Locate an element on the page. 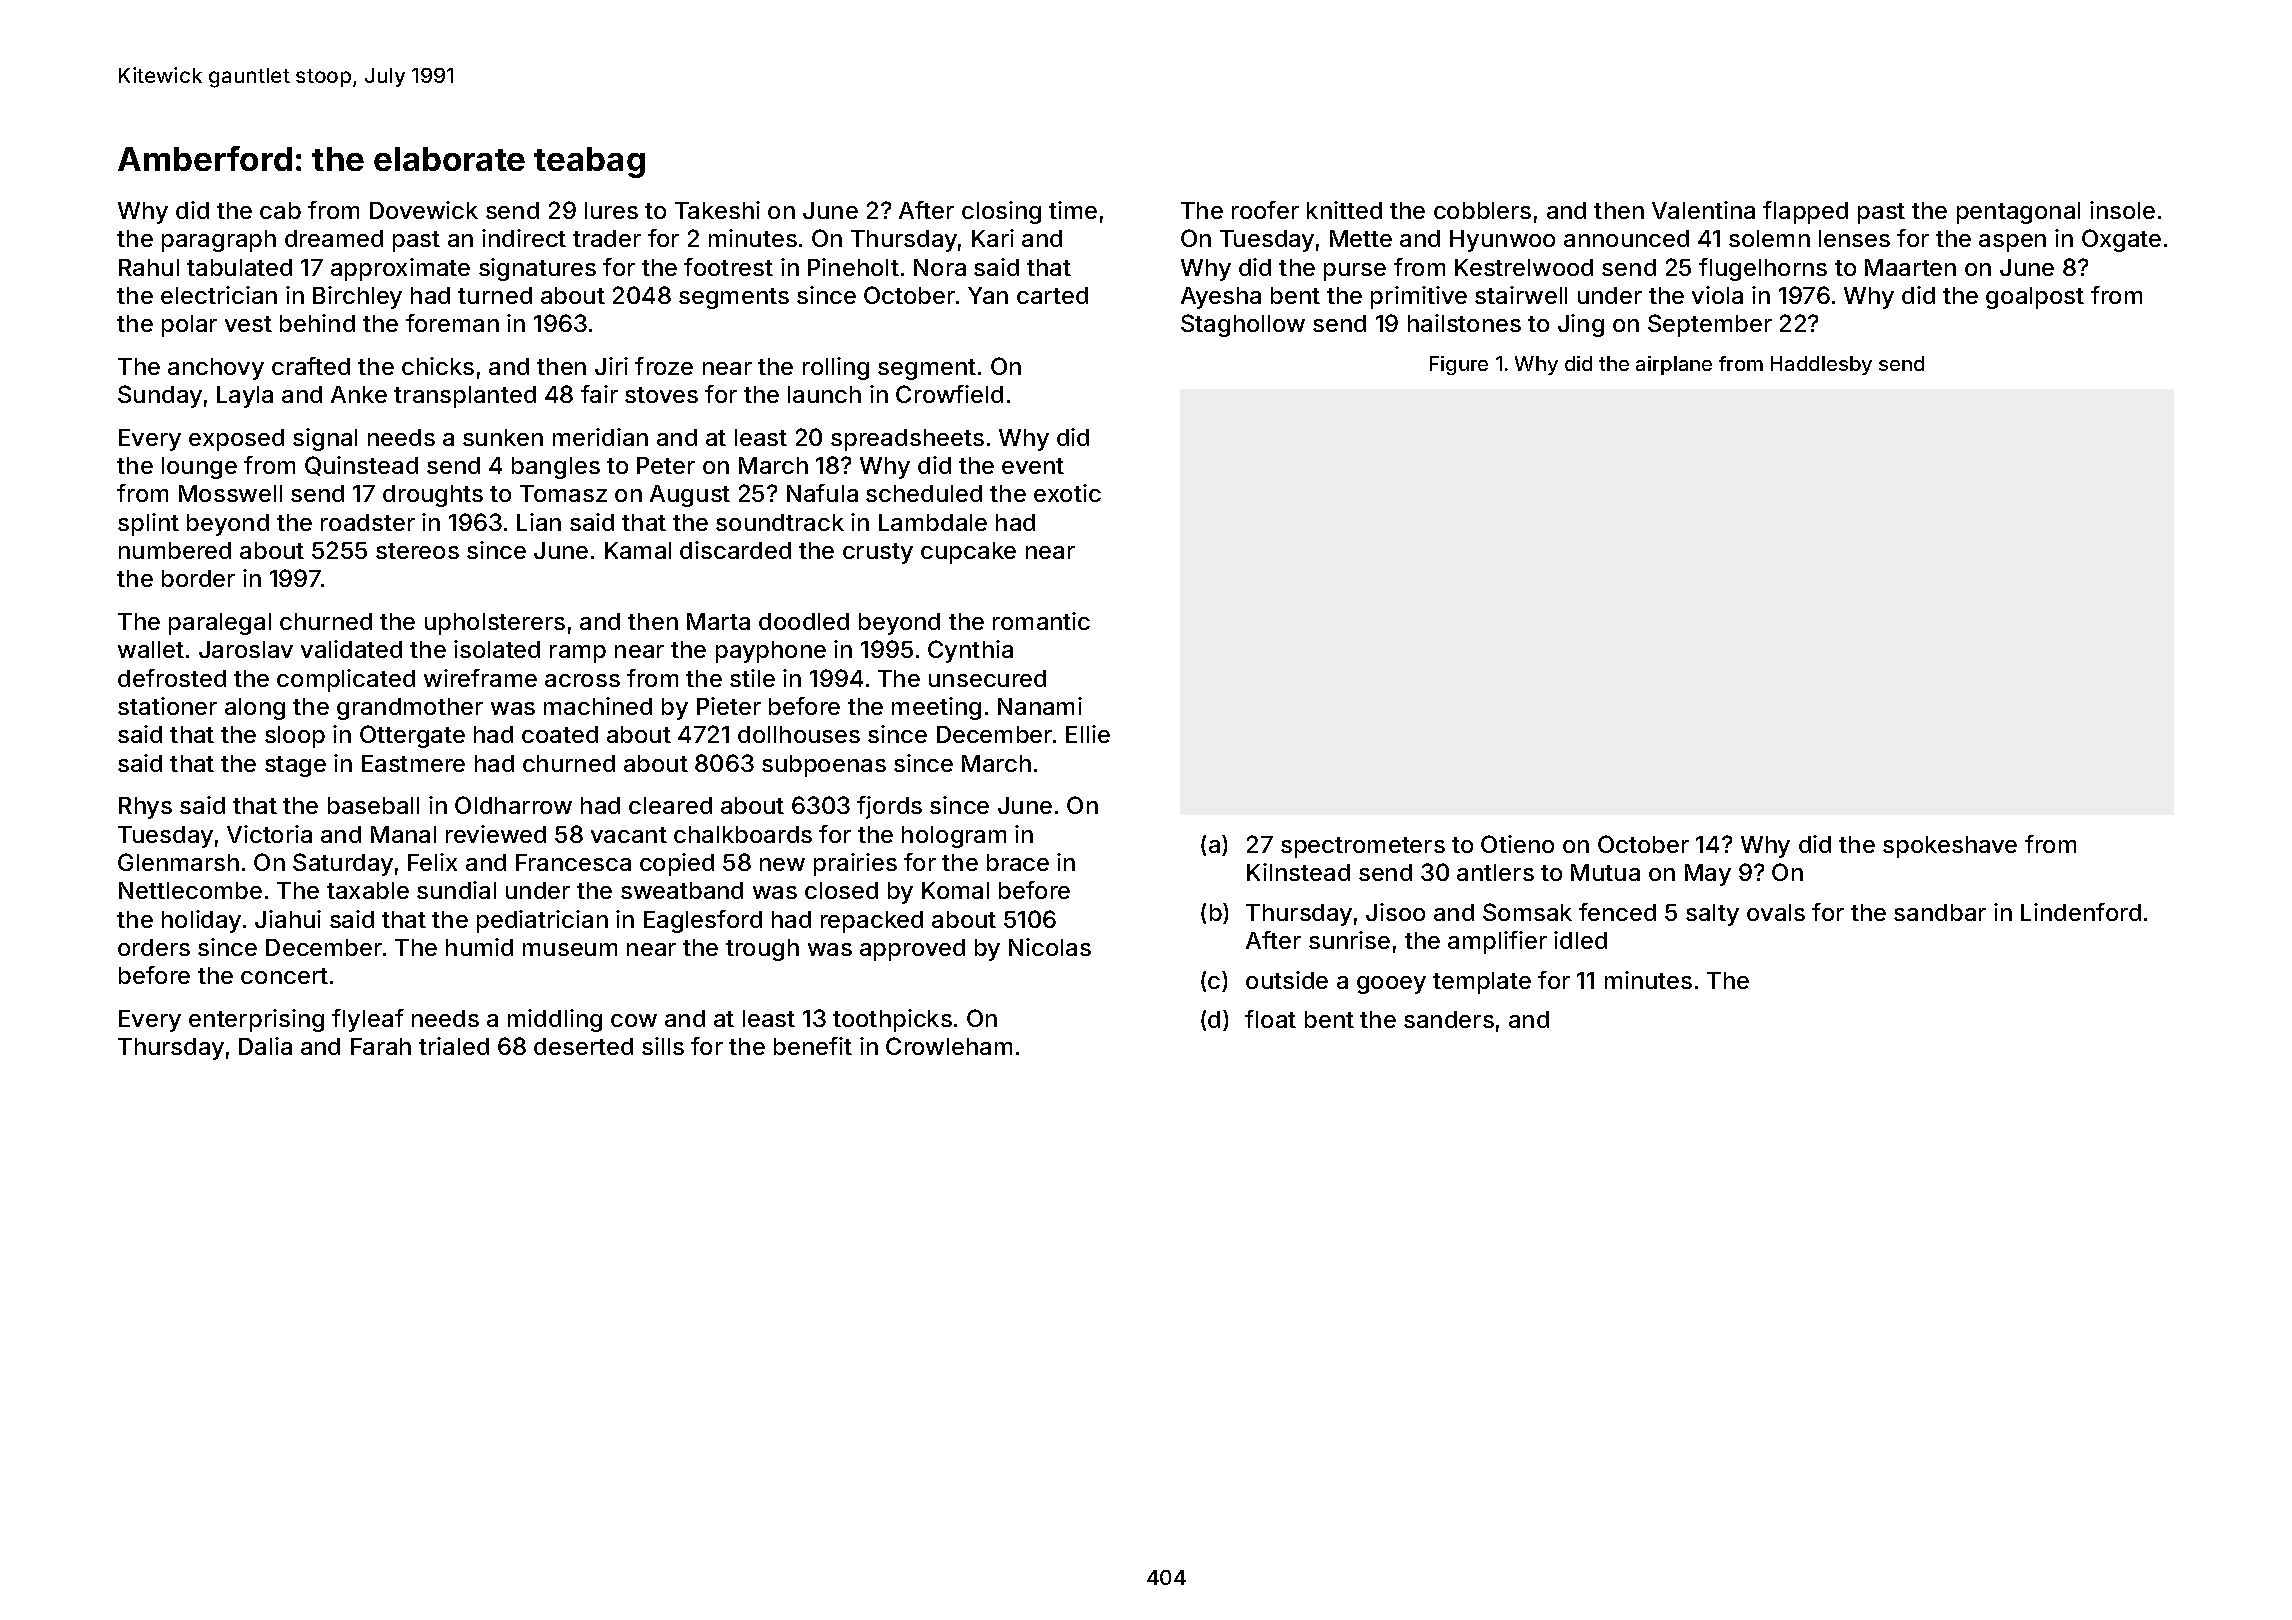 The image size is (2292, 1620). Haddlesby is located at coordinates (1821, 365).
